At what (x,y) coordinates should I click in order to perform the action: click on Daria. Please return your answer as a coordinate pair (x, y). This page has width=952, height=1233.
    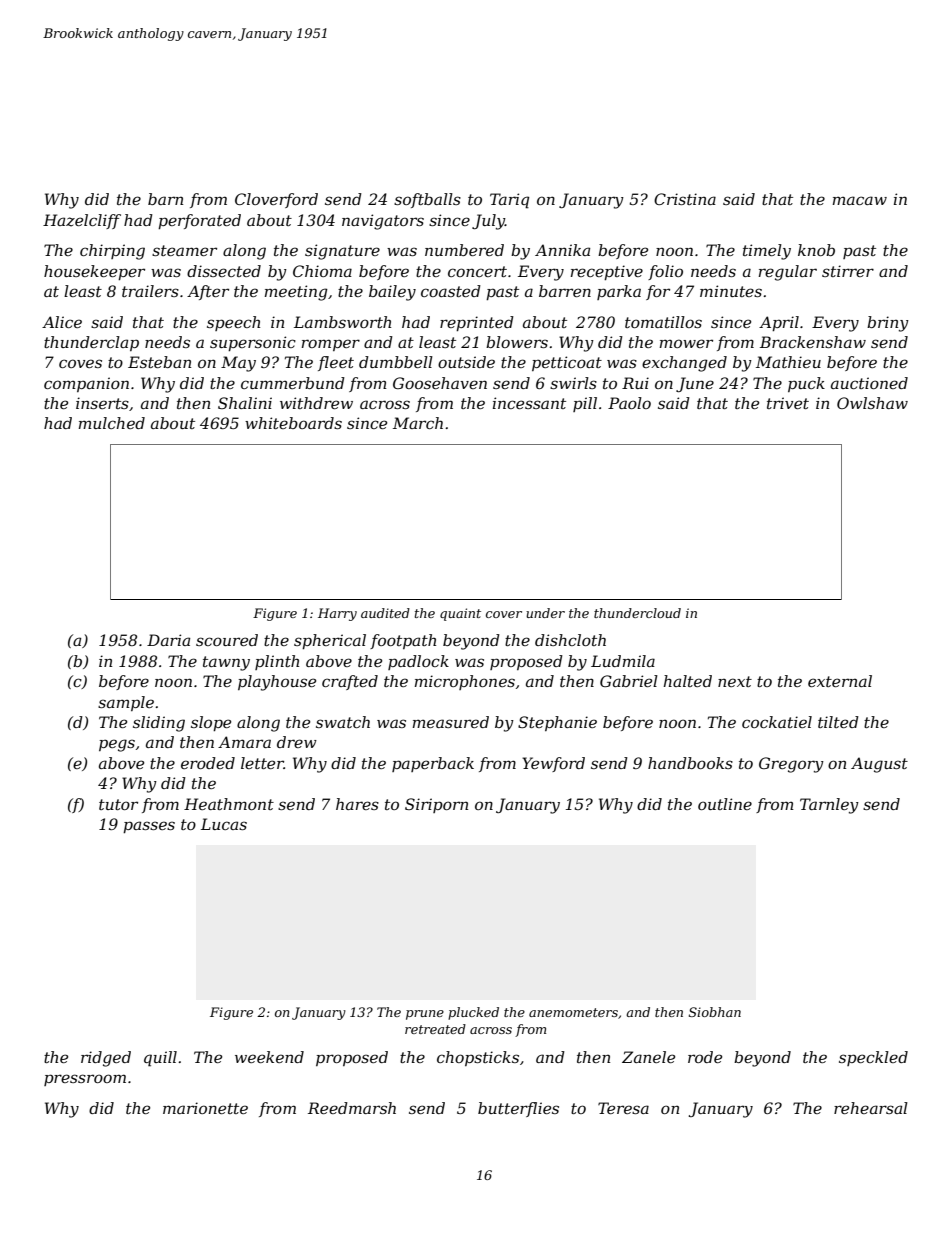
    Looking at the image, I should click on (168, 640).
